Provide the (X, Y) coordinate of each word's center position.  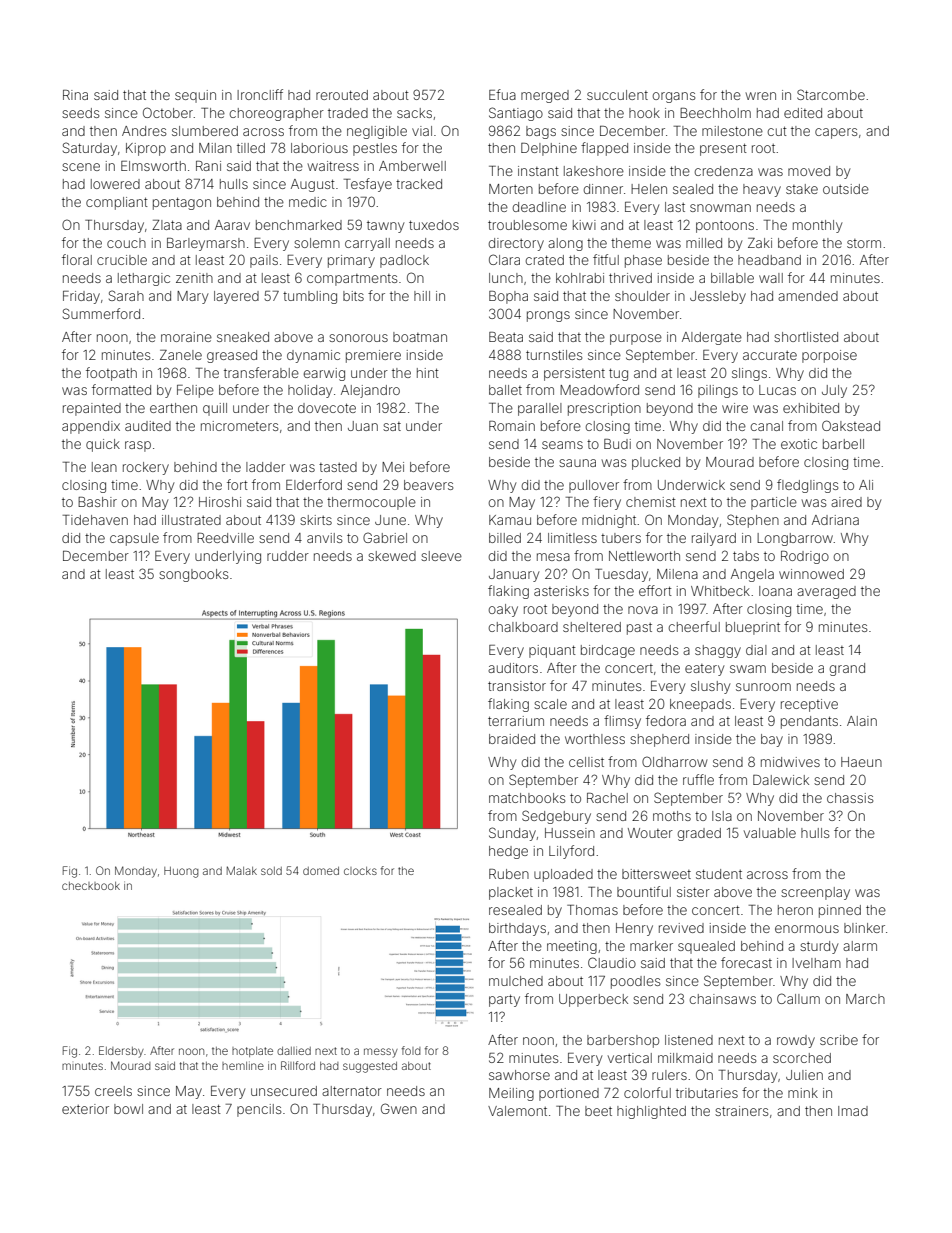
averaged (826, 592)
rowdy (796, 1041)
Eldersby (121, 1052)
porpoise (829, 356)
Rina (75, 95)
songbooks (193, 575)
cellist (586, 762)
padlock (404, 261)
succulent (617, 95)
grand (847, 669)
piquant (552, 651)
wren (761, 96)
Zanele (181, 355)
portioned (569, 1094)
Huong (181, 872)
